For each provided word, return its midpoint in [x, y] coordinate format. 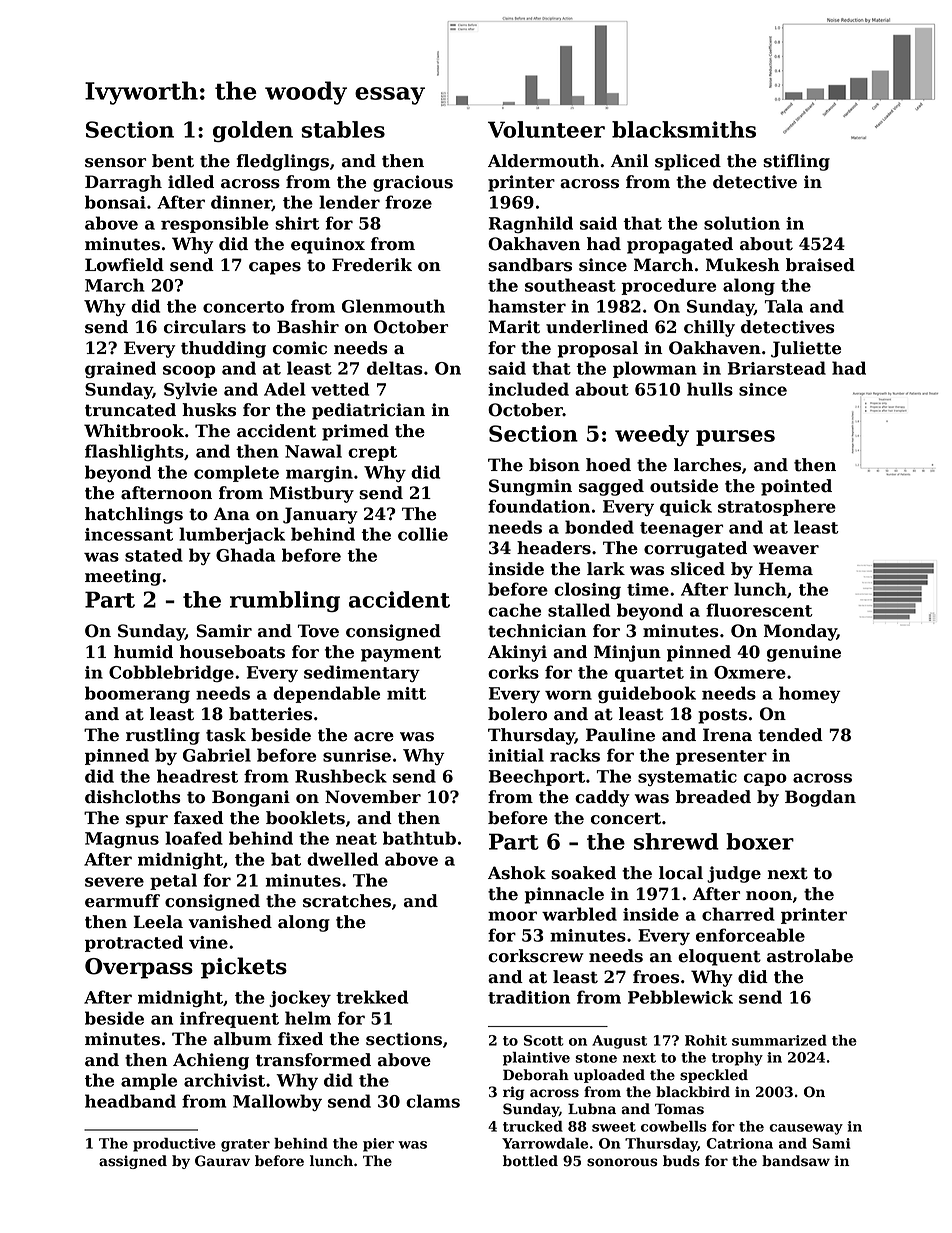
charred [738, 914]
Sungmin [530, 487]
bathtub [419, 838]
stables [343, 129]
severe [114, 882]
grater [245, 1145]
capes [275, 268]
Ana [231, 514]
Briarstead [777, 368]
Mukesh [743, 265]
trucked [533, 1126]
